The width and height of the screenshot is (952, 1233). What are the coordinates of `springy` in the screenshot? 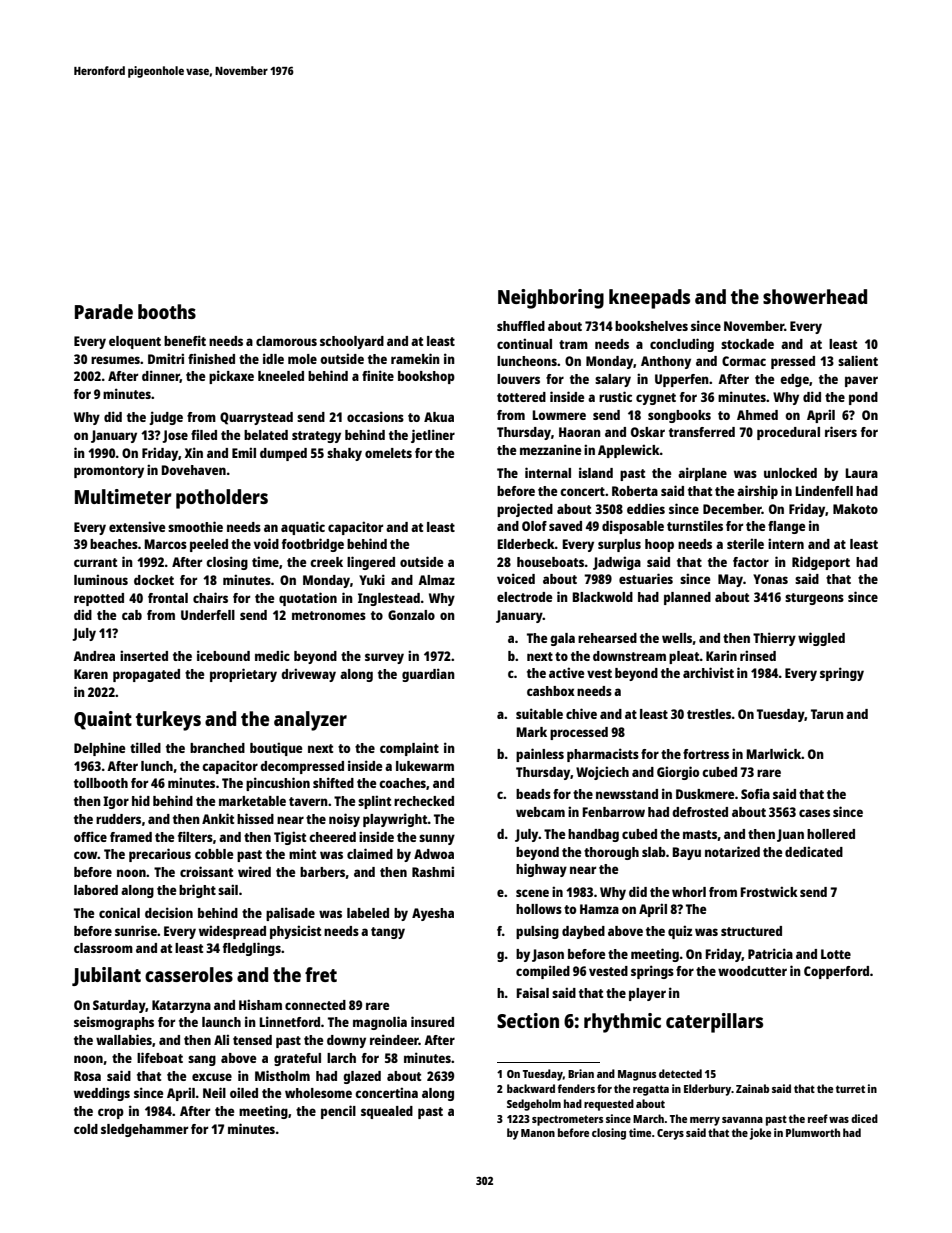 It's located at (842, 674).
